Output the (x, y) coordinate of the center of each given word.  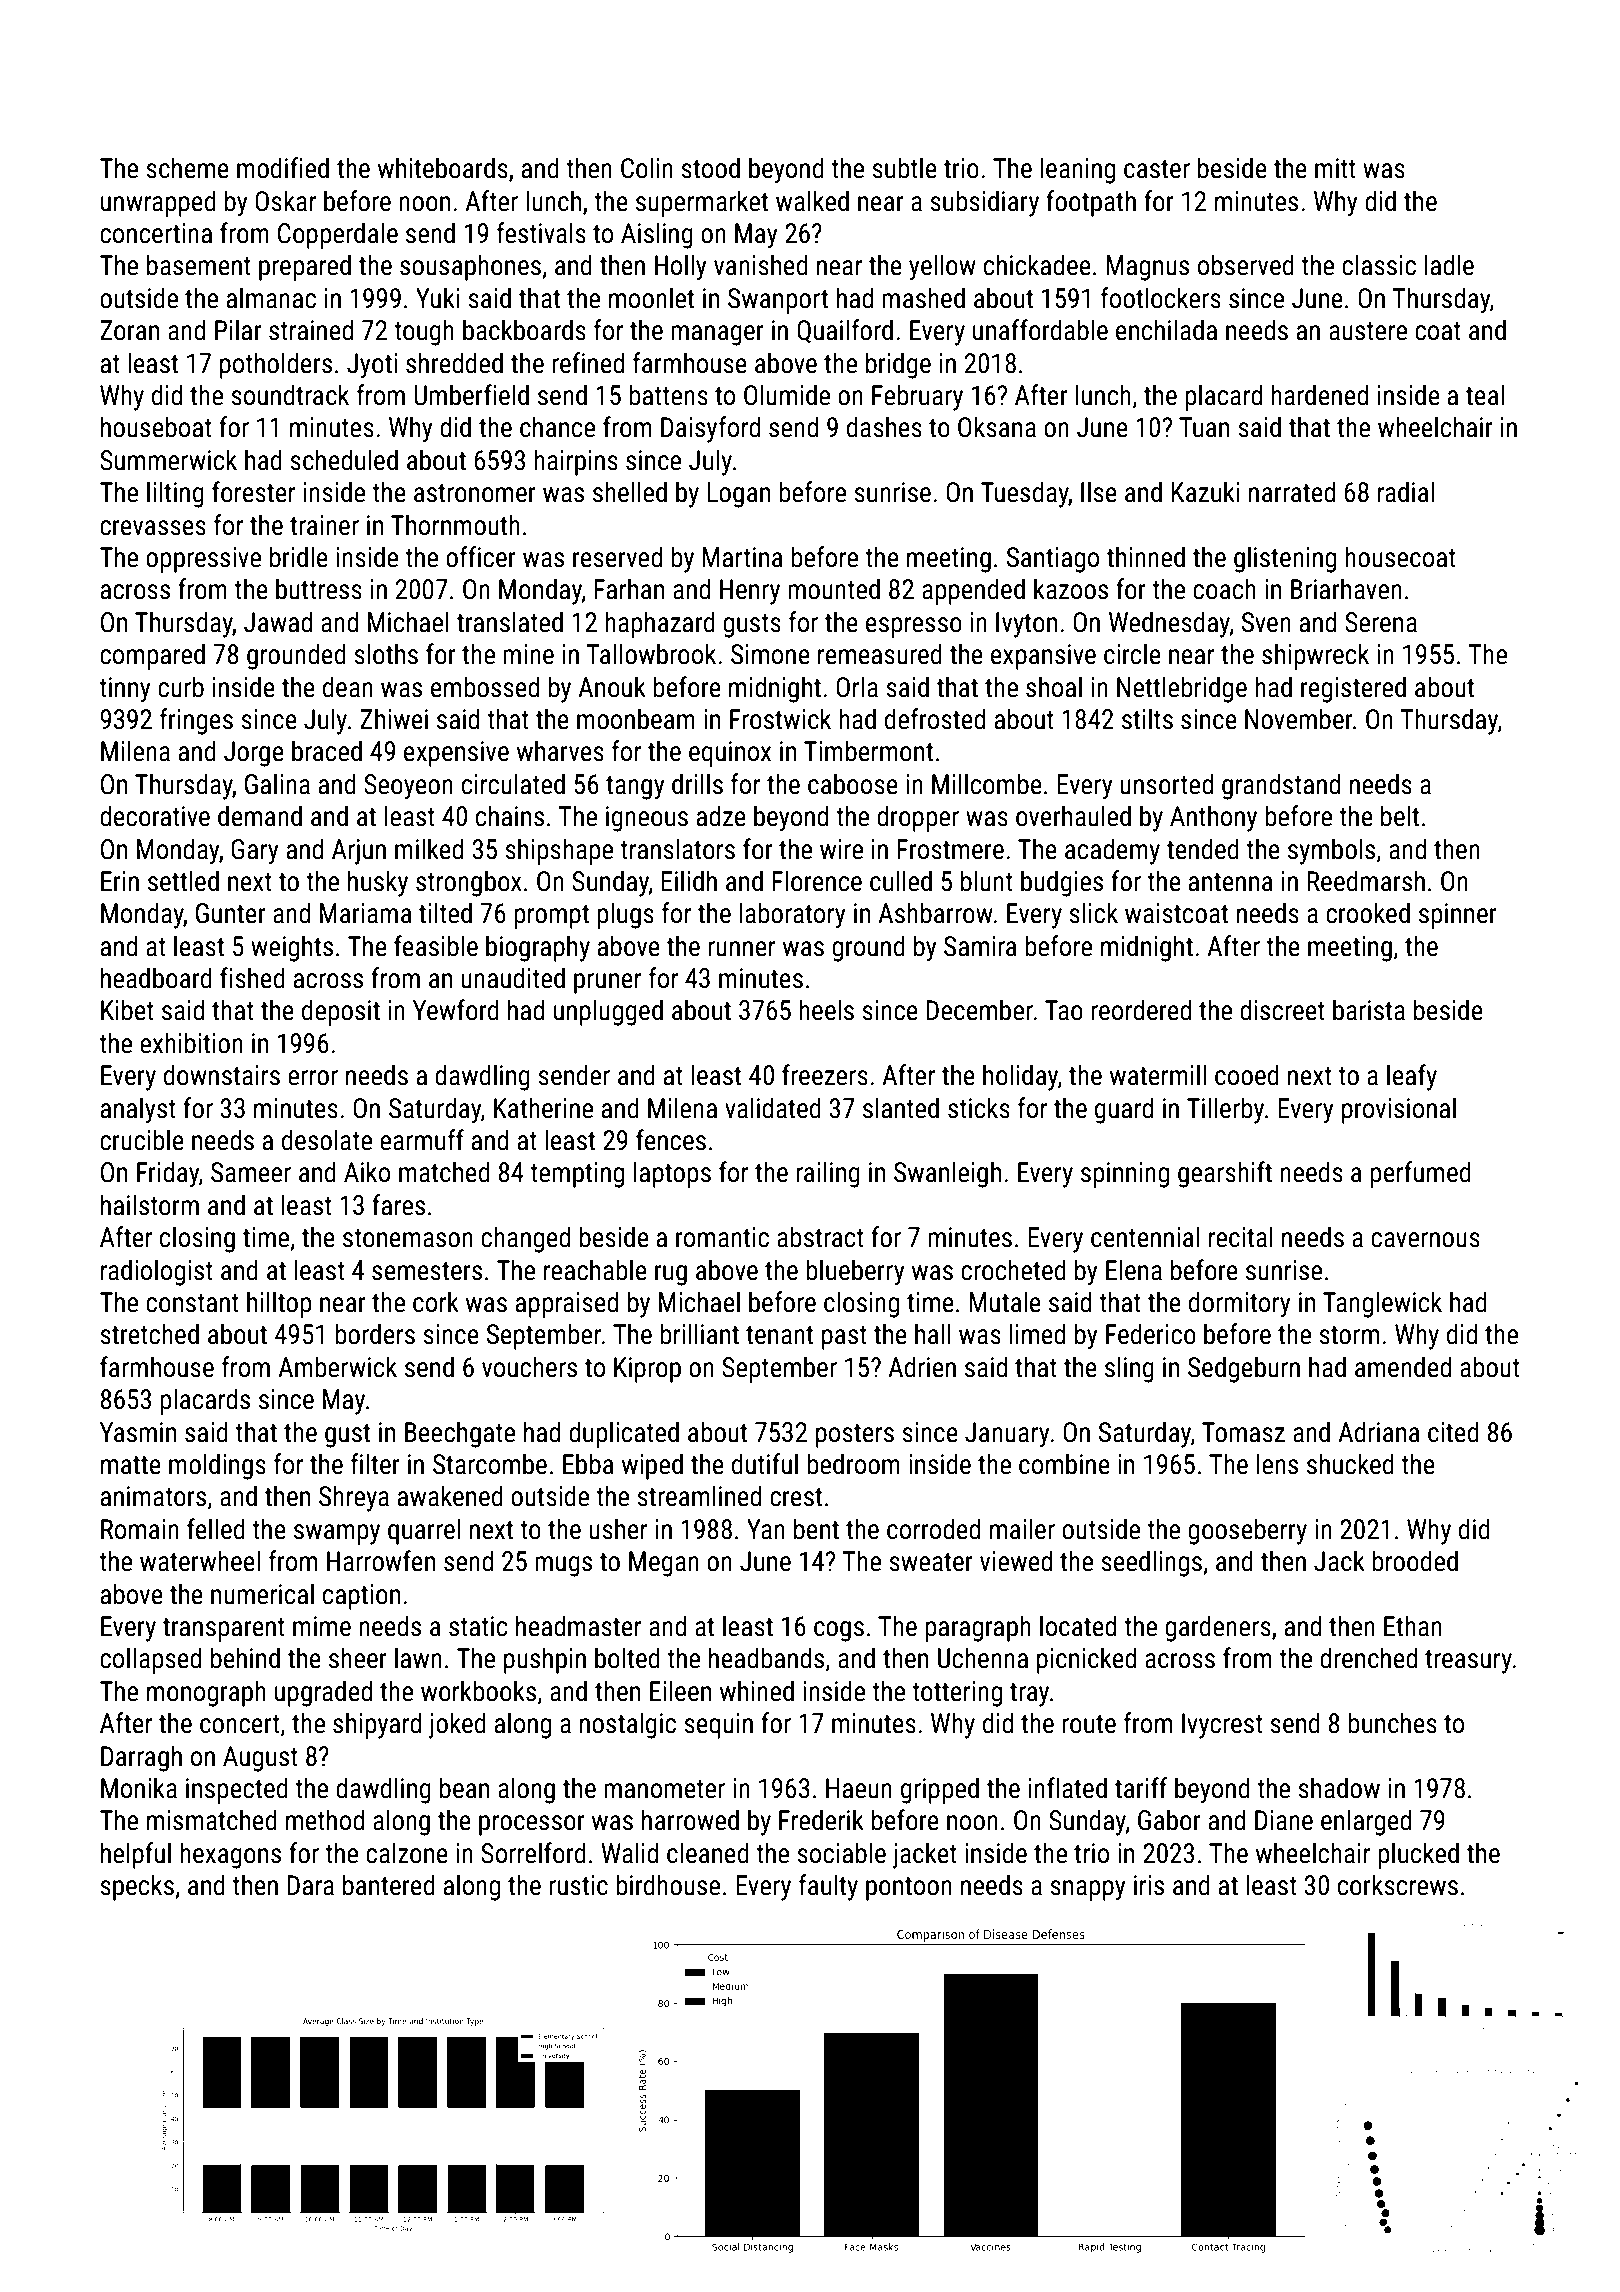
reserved (617, 557)
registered (1353, 689)
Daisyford (710, 429)
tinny (125, 690)
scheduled (344, 460)
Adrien (922, 1367)
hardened (1319, 395)
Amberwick (337, 1367)
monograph (206, 1693)
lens (1277, 1464)
